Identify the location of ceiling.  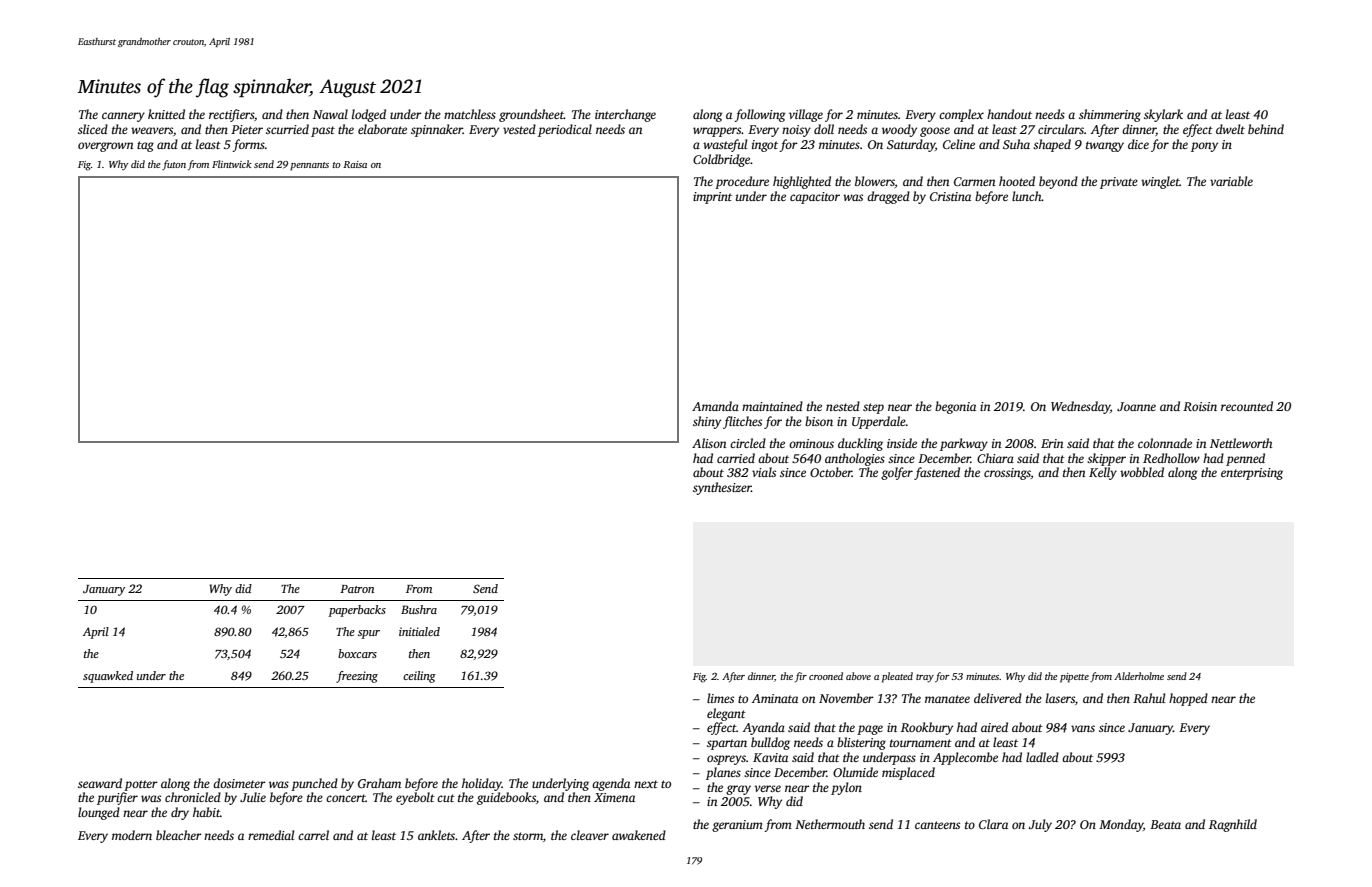
(419, 677).
